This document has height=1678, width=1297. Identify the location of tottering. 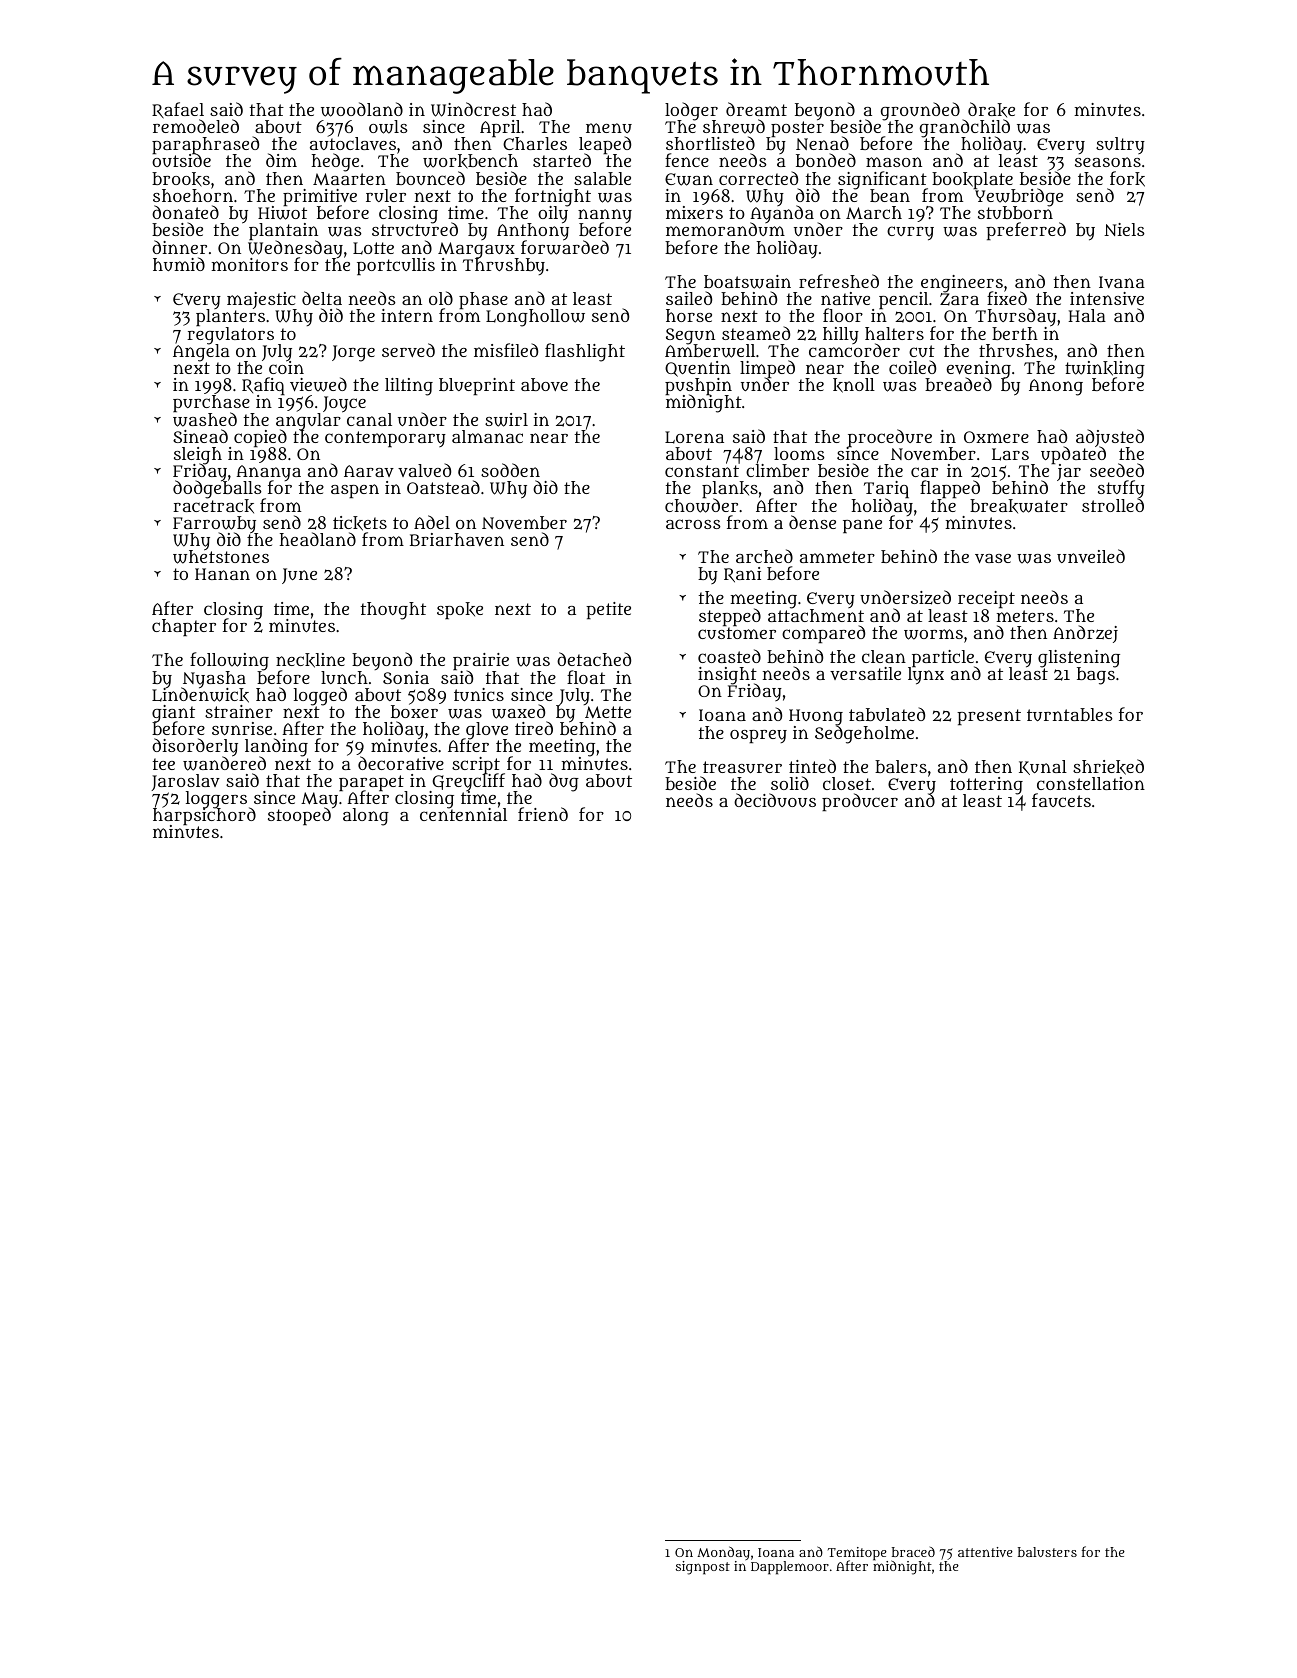
(986, 786).
